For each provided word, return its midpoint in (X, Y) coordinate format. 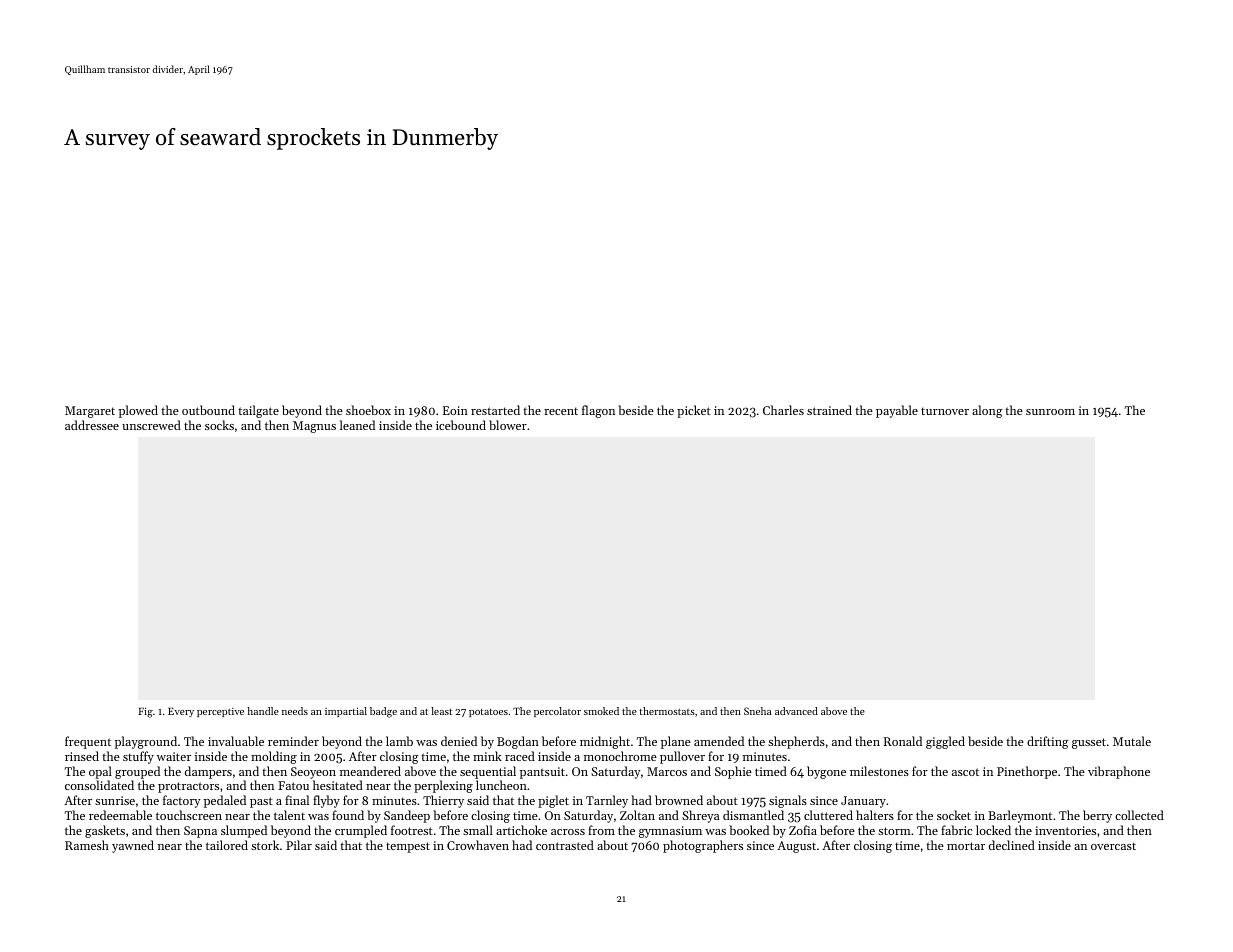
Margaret (90, 412)
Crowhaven (478, 845)
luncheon (501, 785)
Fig (145, 712)
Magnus (314, 427)
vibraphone (1119, 772)
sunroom (1050, 412)
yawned (133, 846)
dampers (208, 772)
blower (508, 425)
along (987, 411)
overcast (1113, 846)
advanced (796, 711)
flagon (598, 411)
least (441, 711)
